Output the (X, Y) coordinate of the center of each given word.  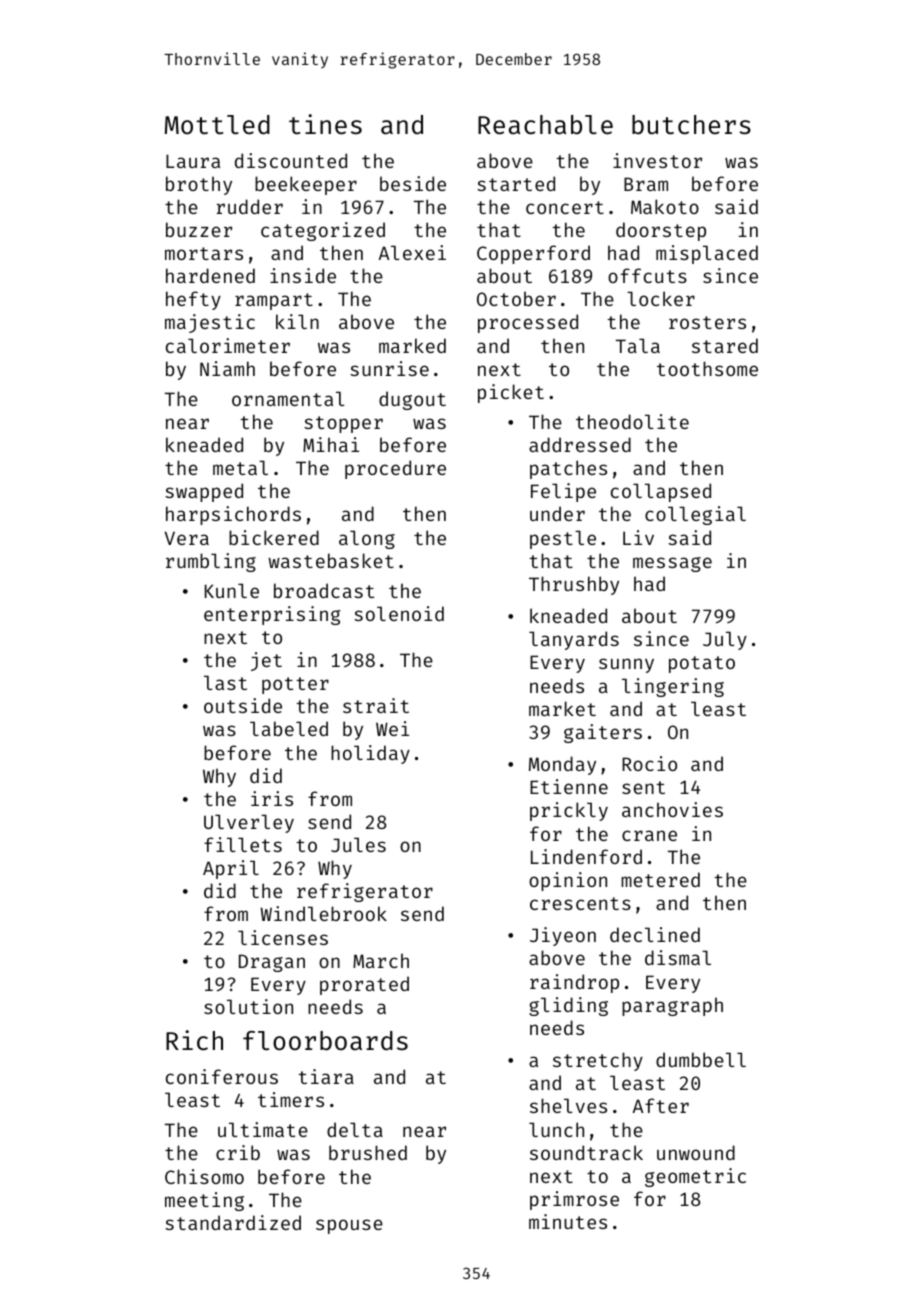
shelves (568, 1105)
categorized (323, 231)
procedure (395, 469)
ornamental (288, 398)
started (516, 183)
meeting (204, 1201)
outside (243, 705)
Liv (638, 537)
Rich (194, 1040)
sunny (626, 665)
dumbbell (701, 1059)
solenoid (399, 613)
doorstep (661, 231)
